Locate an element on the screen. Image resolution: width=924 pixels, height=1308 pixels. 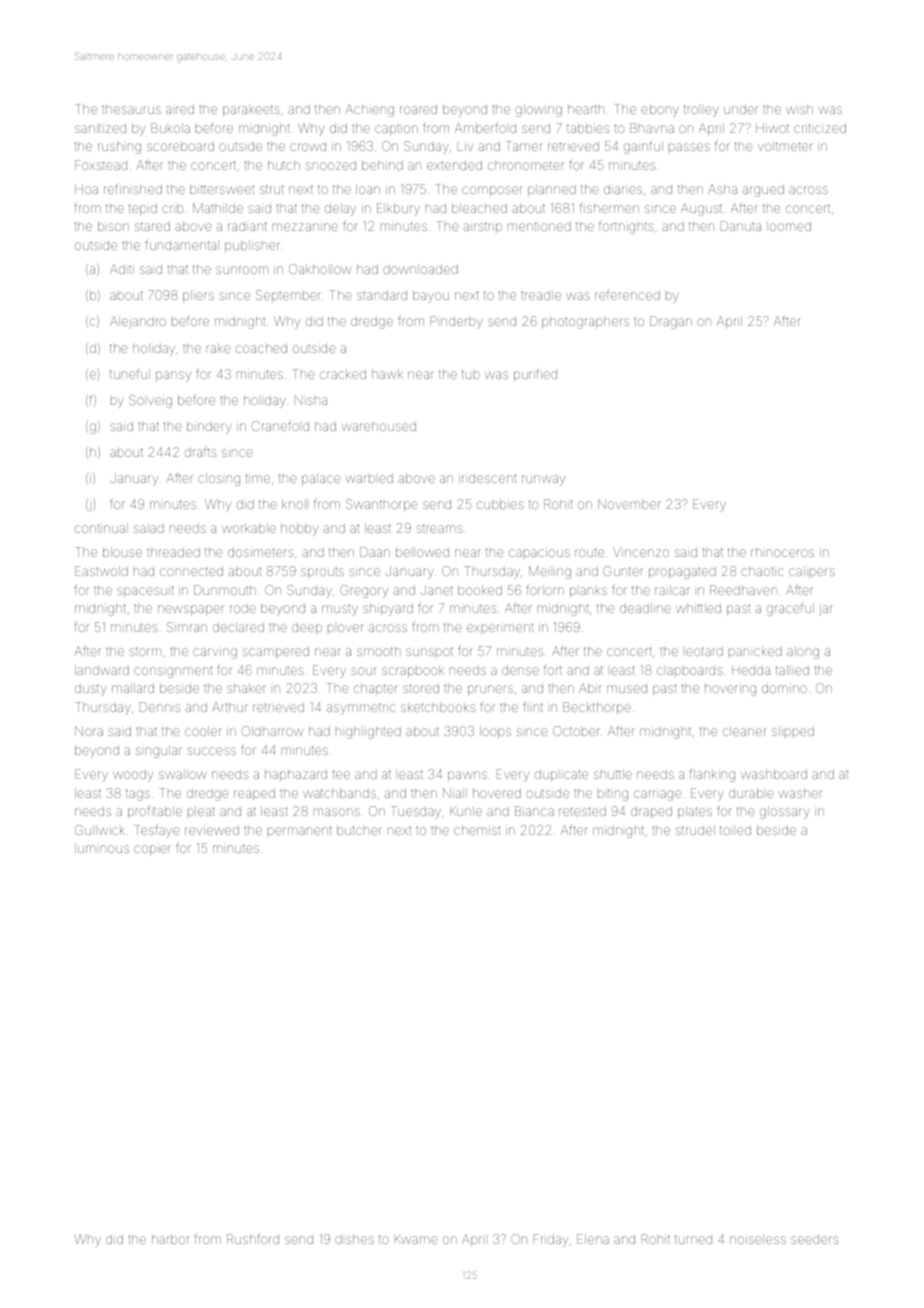
sketchbooks is located at coordinates (438, 707).
